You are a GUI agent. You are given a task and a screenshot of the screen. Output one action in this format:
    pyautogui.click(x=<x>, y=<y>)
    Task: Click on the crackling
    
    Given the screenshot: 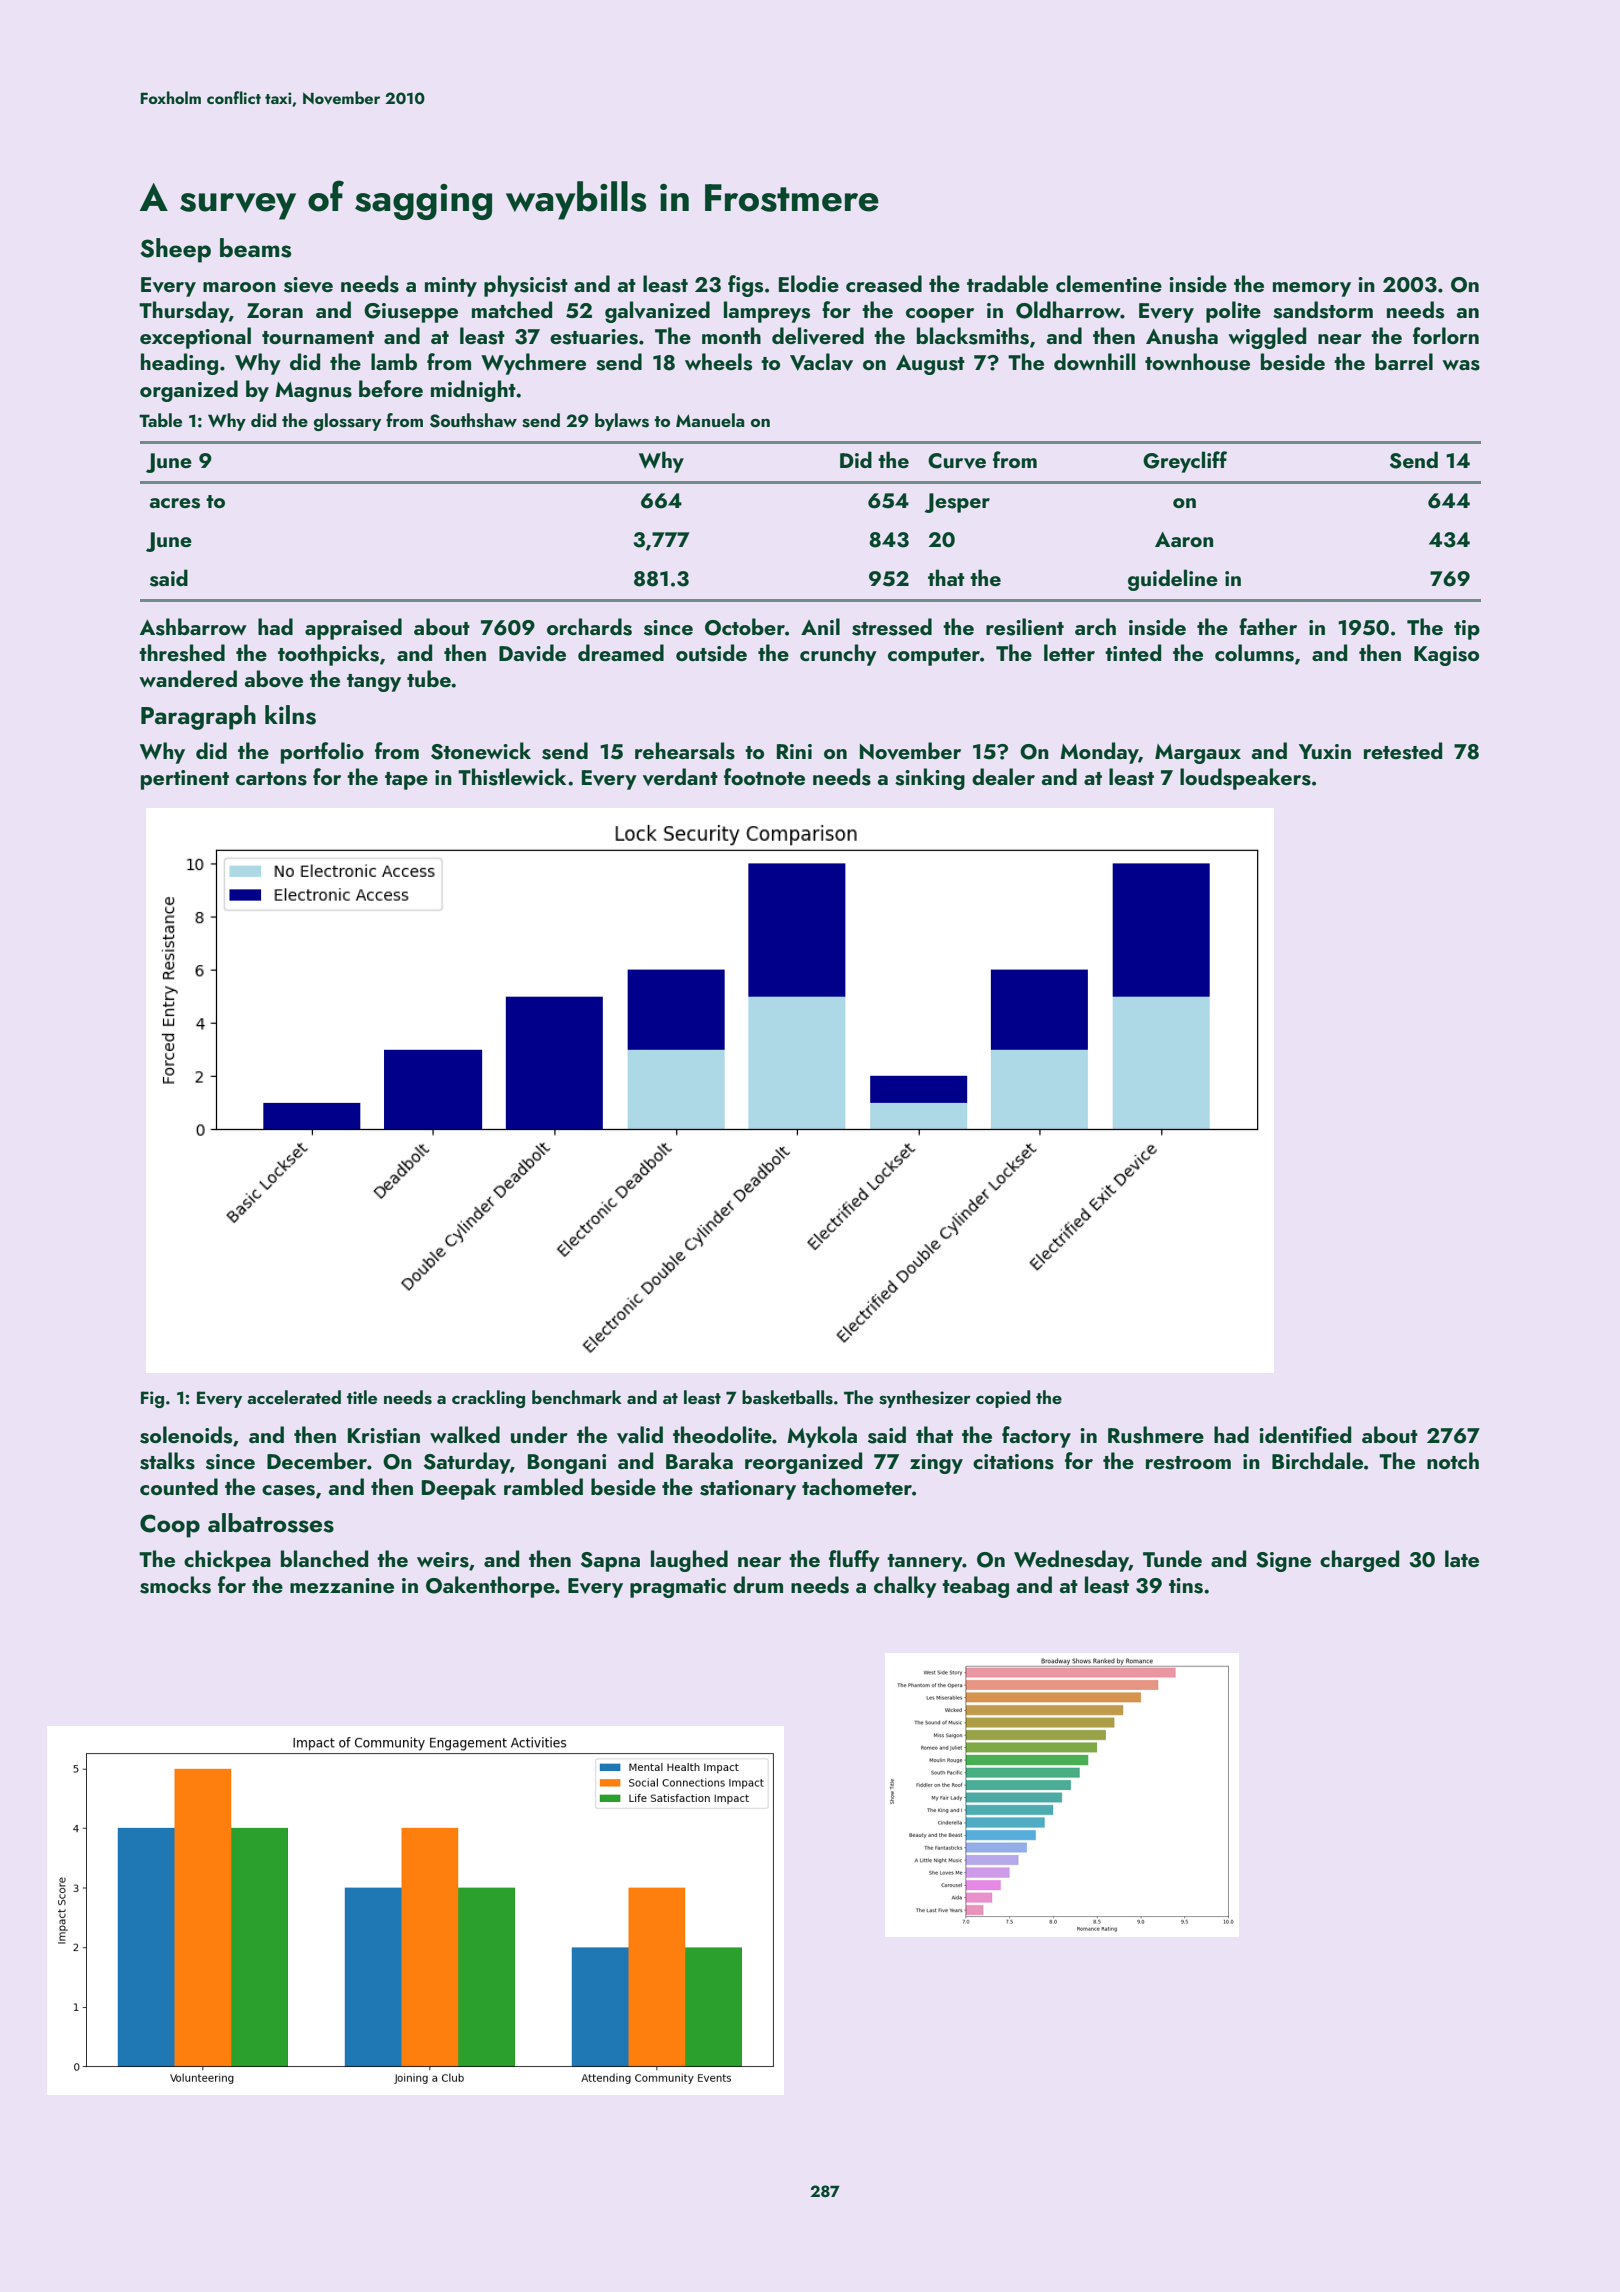 What is the action you would take?
    pyautogui.click(x=488, y=1399)
